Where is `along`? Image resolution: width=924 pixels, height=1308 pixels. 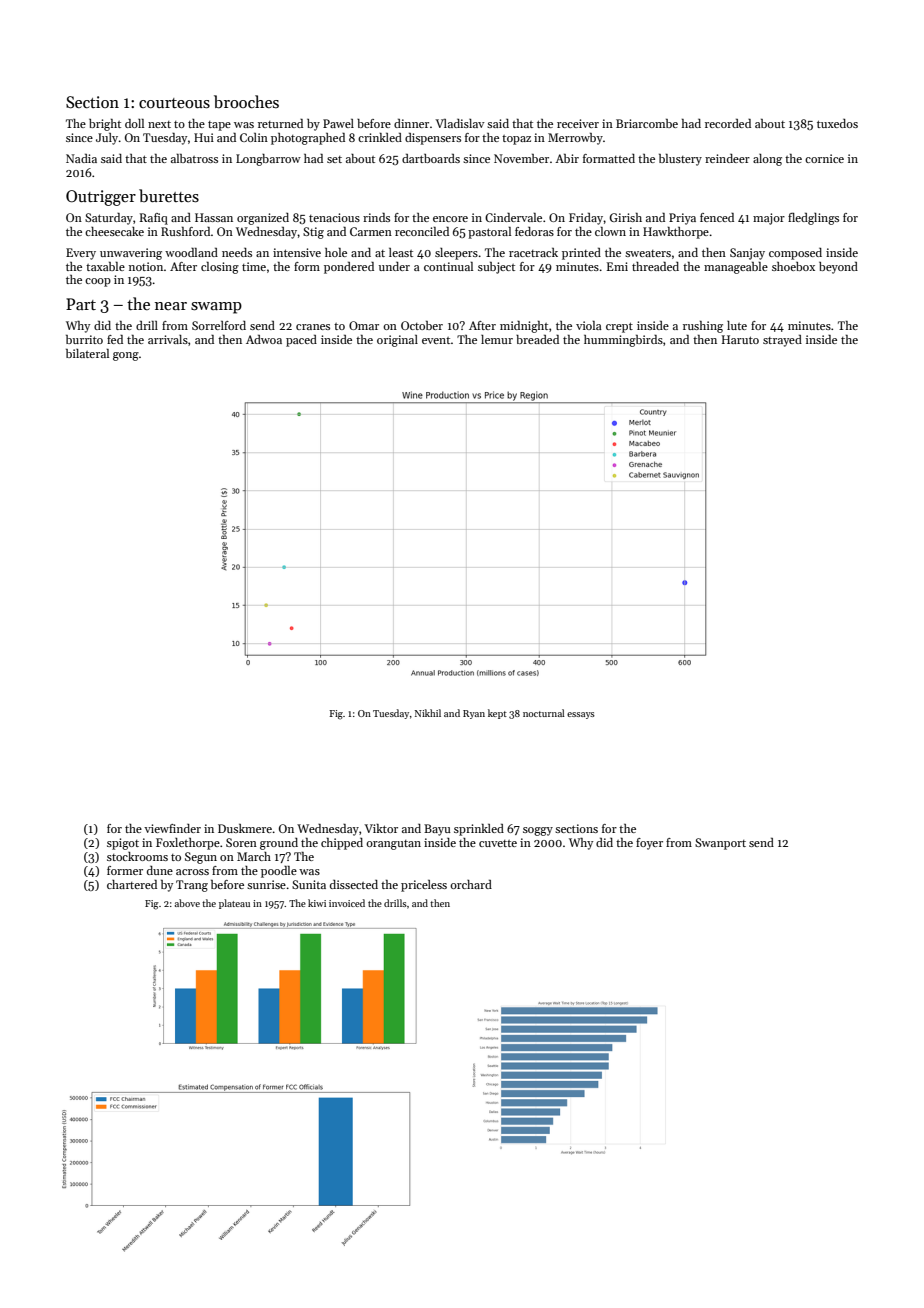 along is located at coordinates (767, 160).
